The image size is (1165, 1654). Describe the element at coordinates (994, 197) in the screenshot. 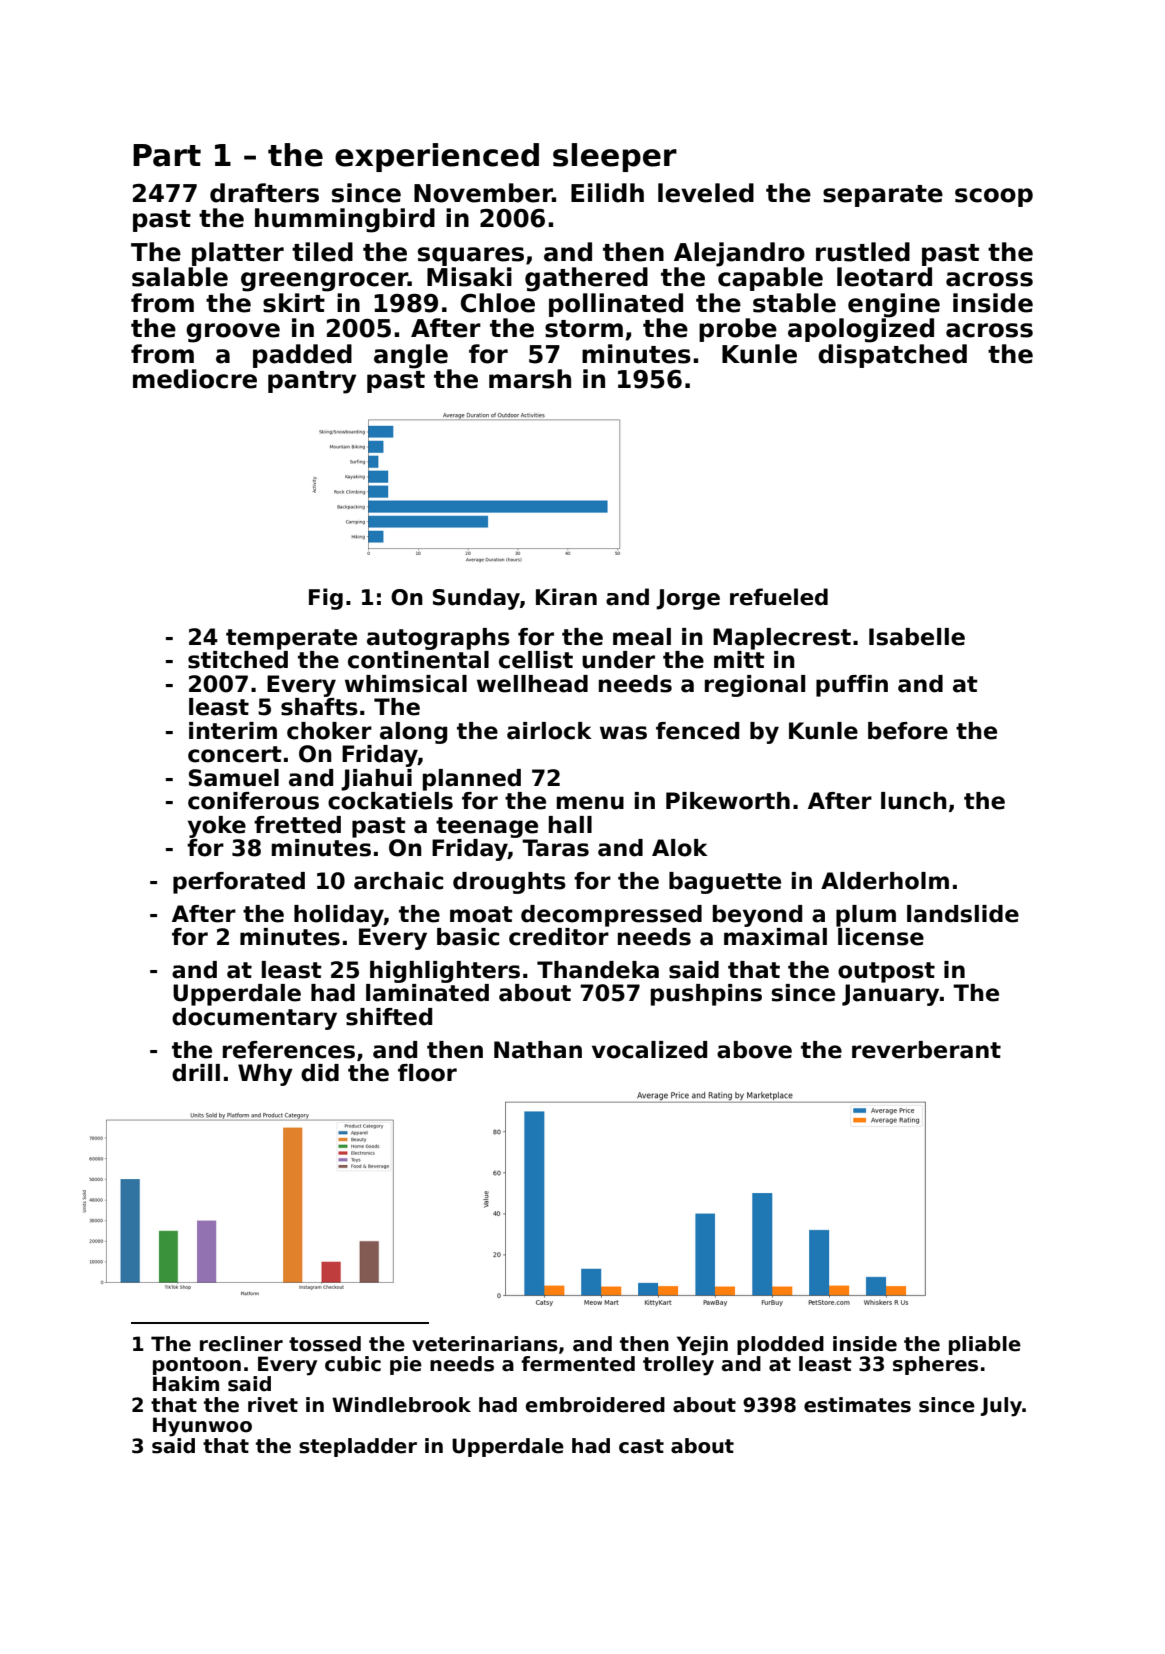

I see `scoop` at that location.
